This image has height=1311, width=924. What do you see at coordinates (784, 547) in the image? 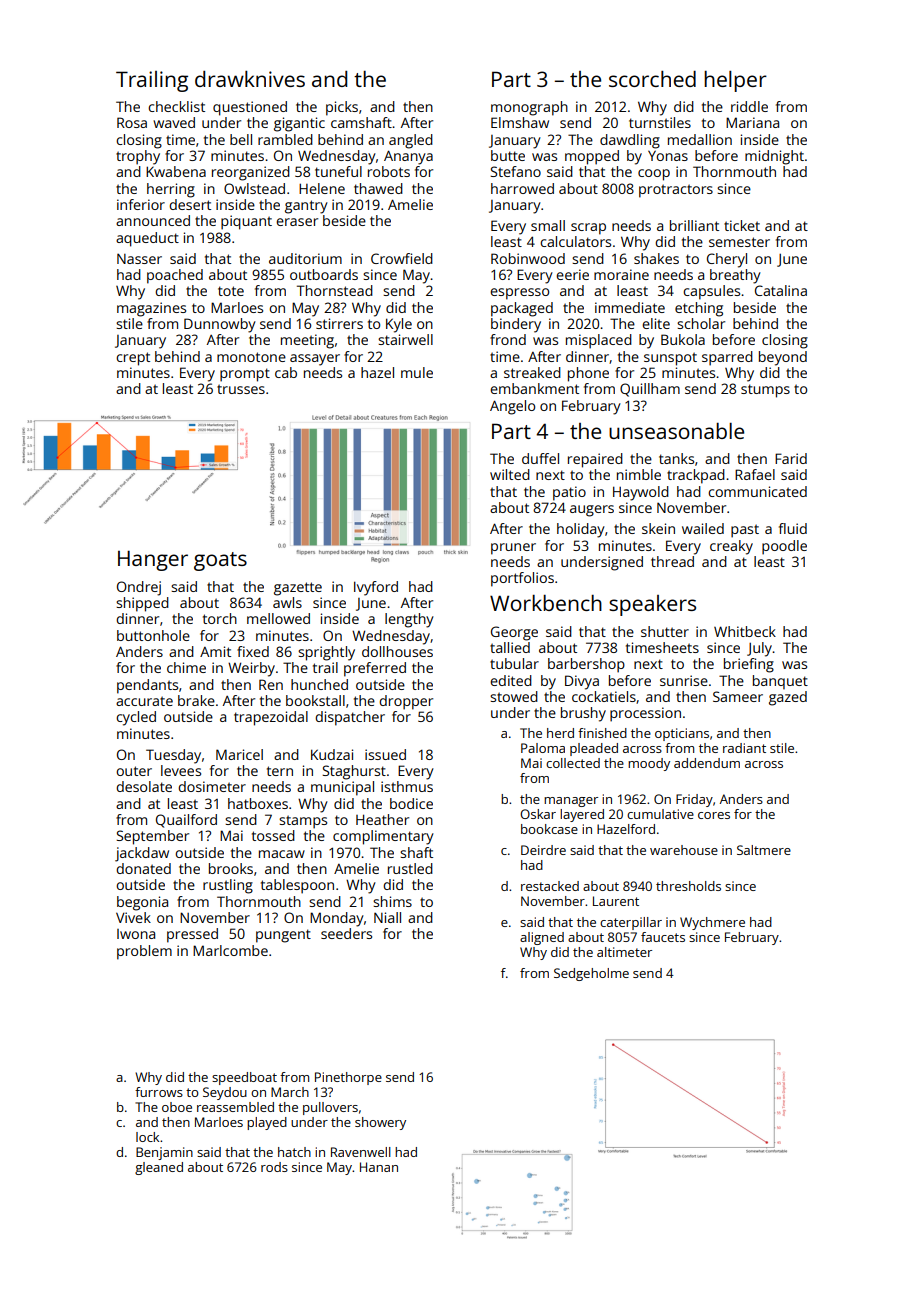
I see `poodle` at bounding box center [784, 547].
